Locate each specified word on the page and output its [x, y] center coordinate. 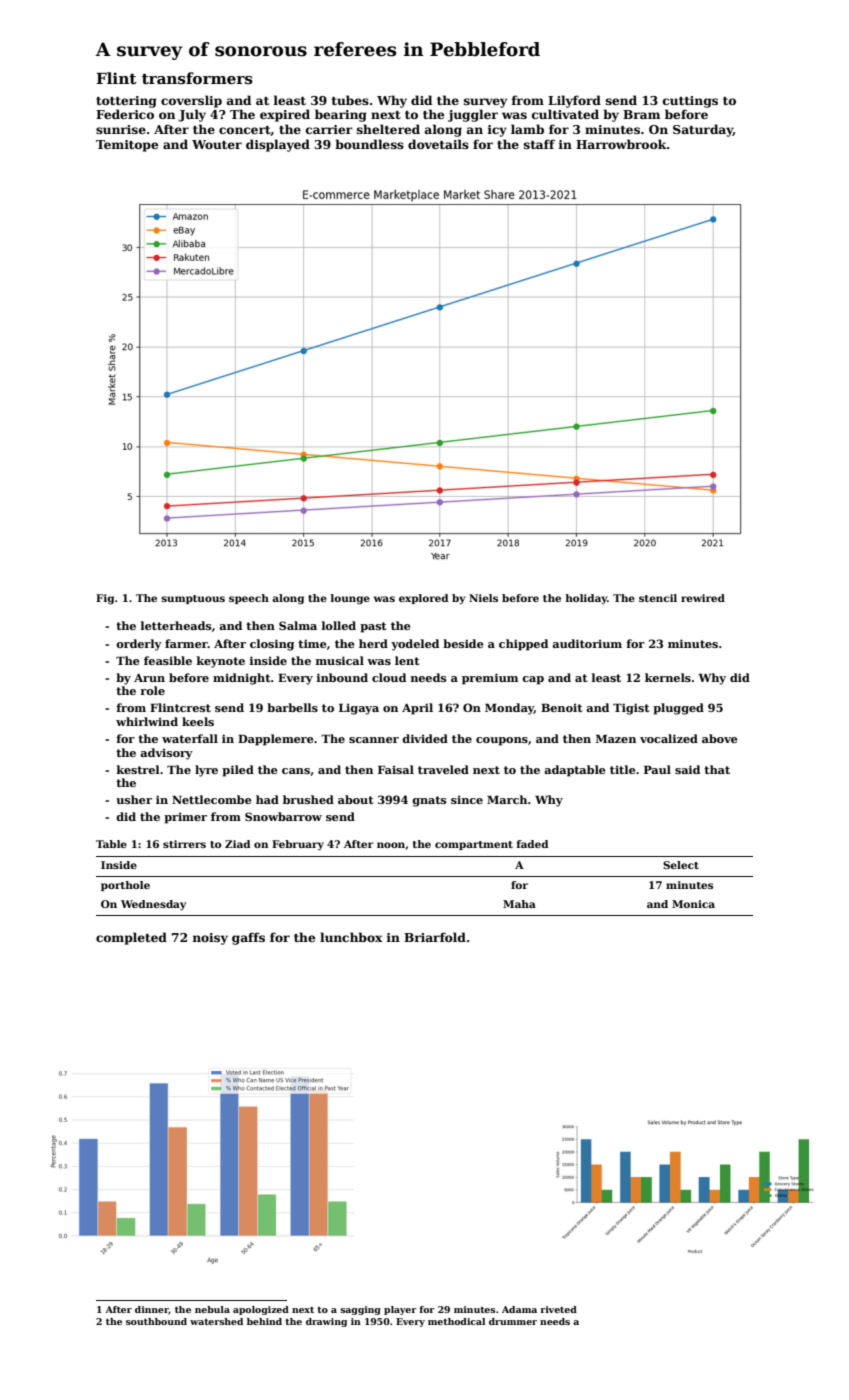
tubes [350, 100]
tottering [126, 102]
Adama [519, 1309]
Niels [483, 598]
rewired [703, 598]
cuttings [690, 102]
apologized [261, 1310]
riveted [558, 1309]
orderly [139, 645]
